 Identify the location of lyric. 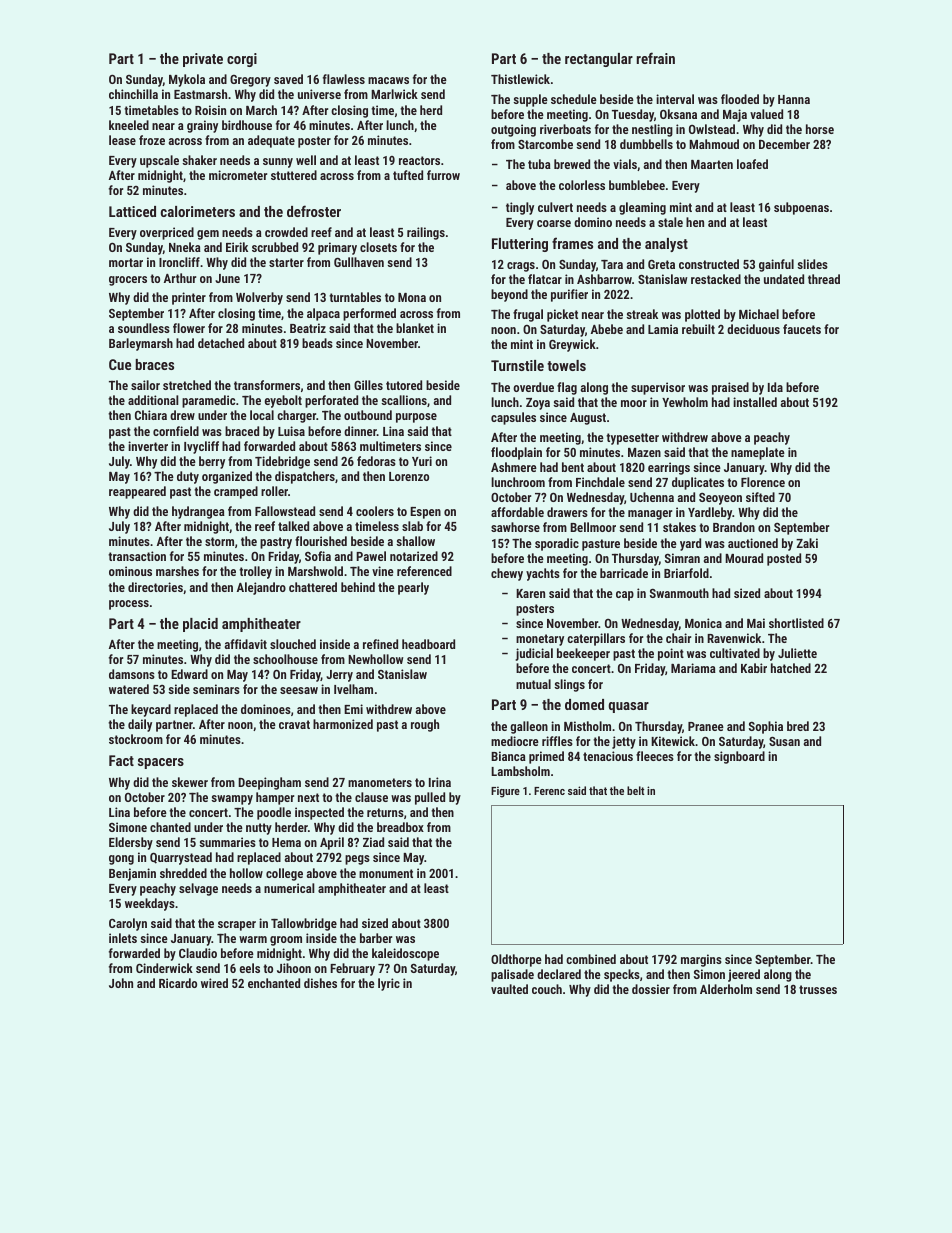
(389, 984).
